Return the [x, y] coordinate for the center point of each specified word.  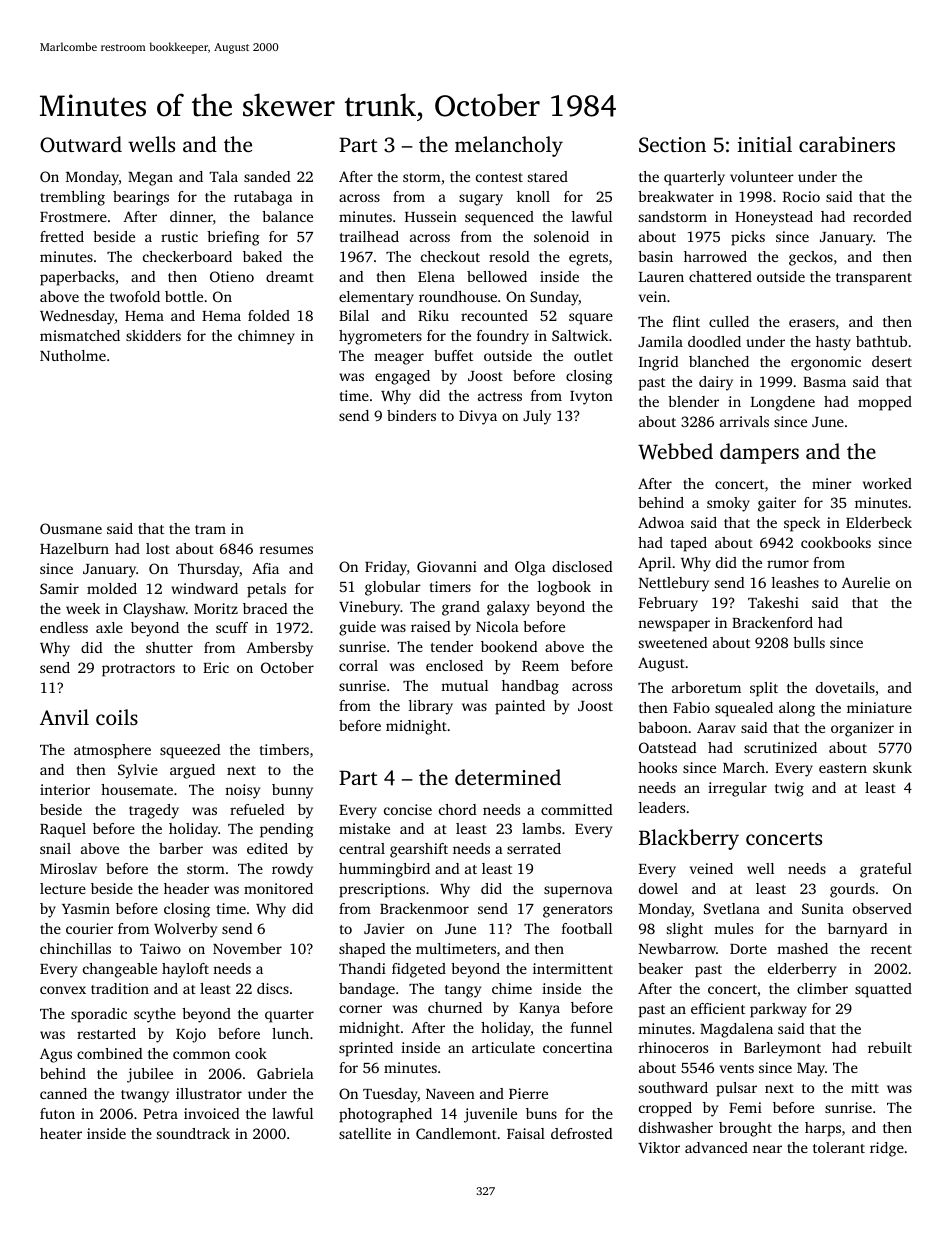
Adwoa [661, 522]
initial [765, 144]
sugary [481, 200]
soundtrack [193, 1133]
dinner [191, 216]
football [587, 928]
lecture [63, 888]
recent [891, 949]
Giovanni [447, 566]
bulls [809, 642]
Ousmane [71, 528]
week [83, 608]
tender [451, 646]
